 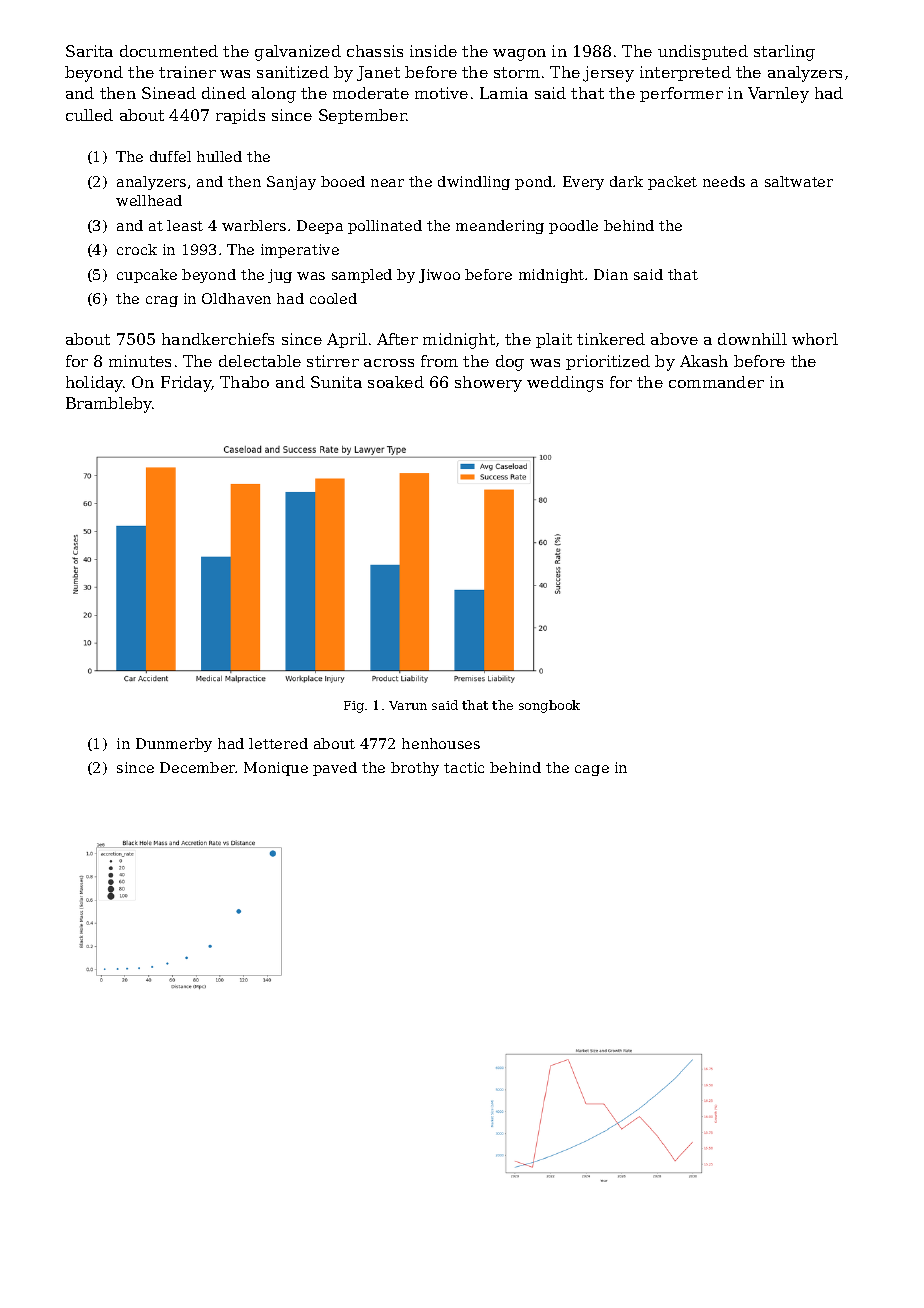 What do you see at coordinates (174, 745) in the screenshot?
I see `Dunmerby` at bounding box center [174, 745].
